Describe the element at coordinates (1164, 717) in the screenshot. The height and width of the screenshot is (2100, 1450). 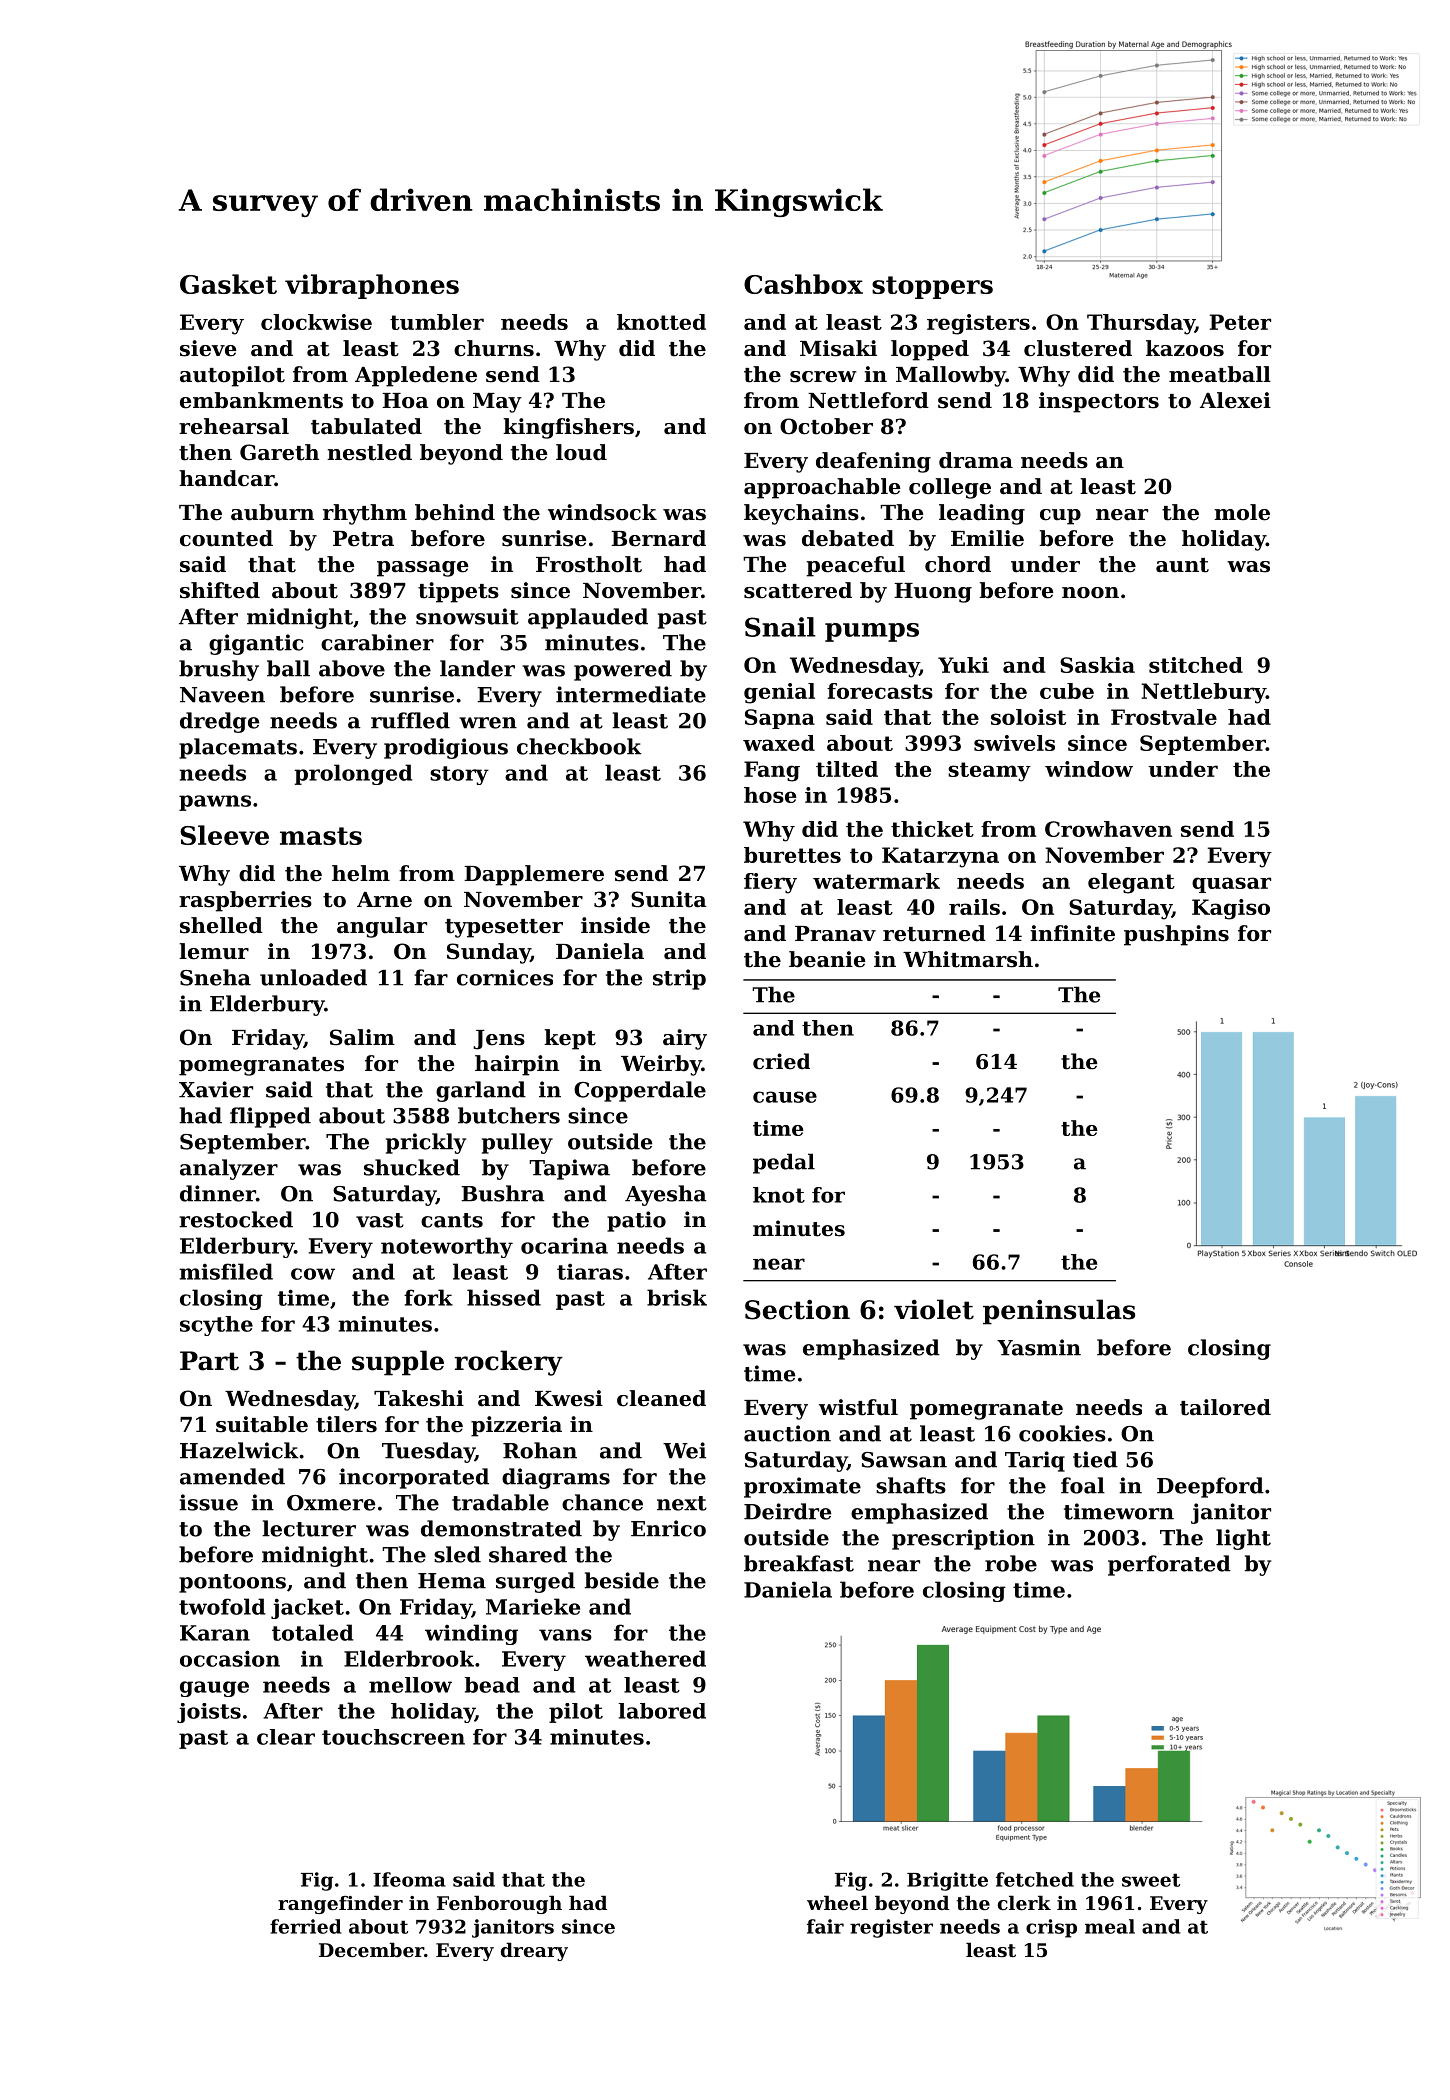
I see `Frostvale` at that location.
